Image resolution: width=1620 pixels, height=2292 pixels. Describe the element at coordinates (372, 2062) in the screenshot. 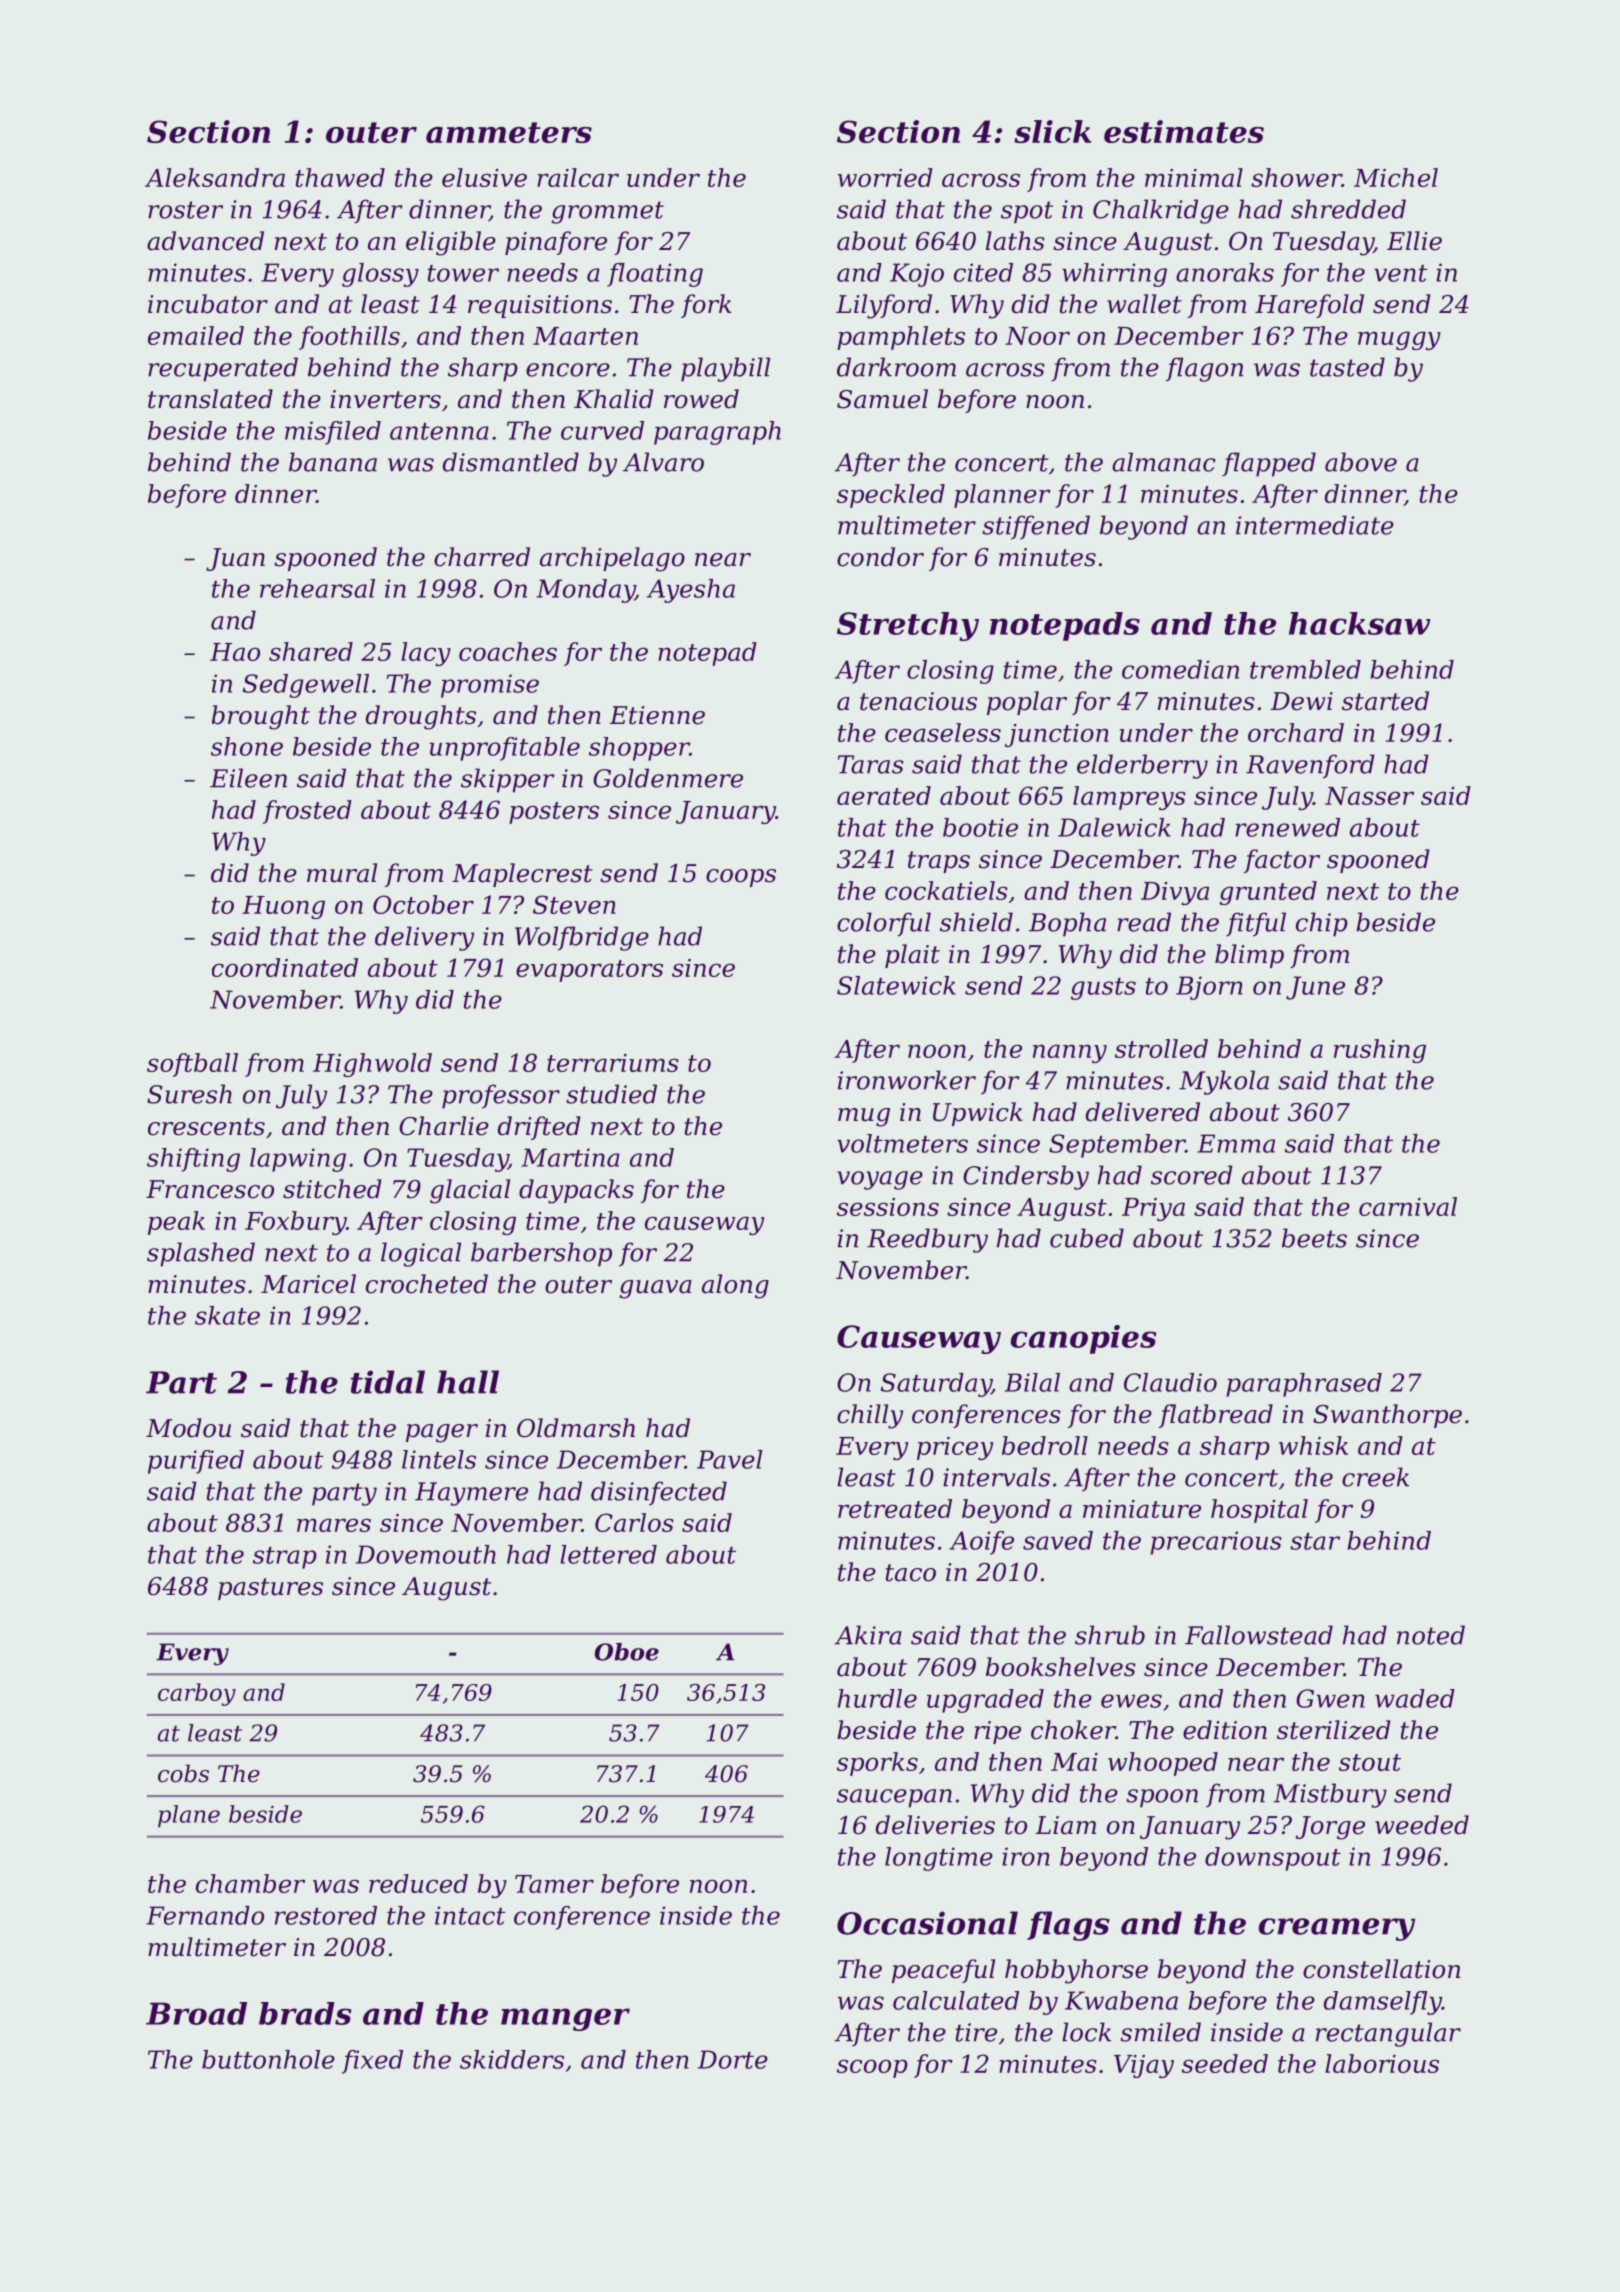

I see `fixed` at that location.
